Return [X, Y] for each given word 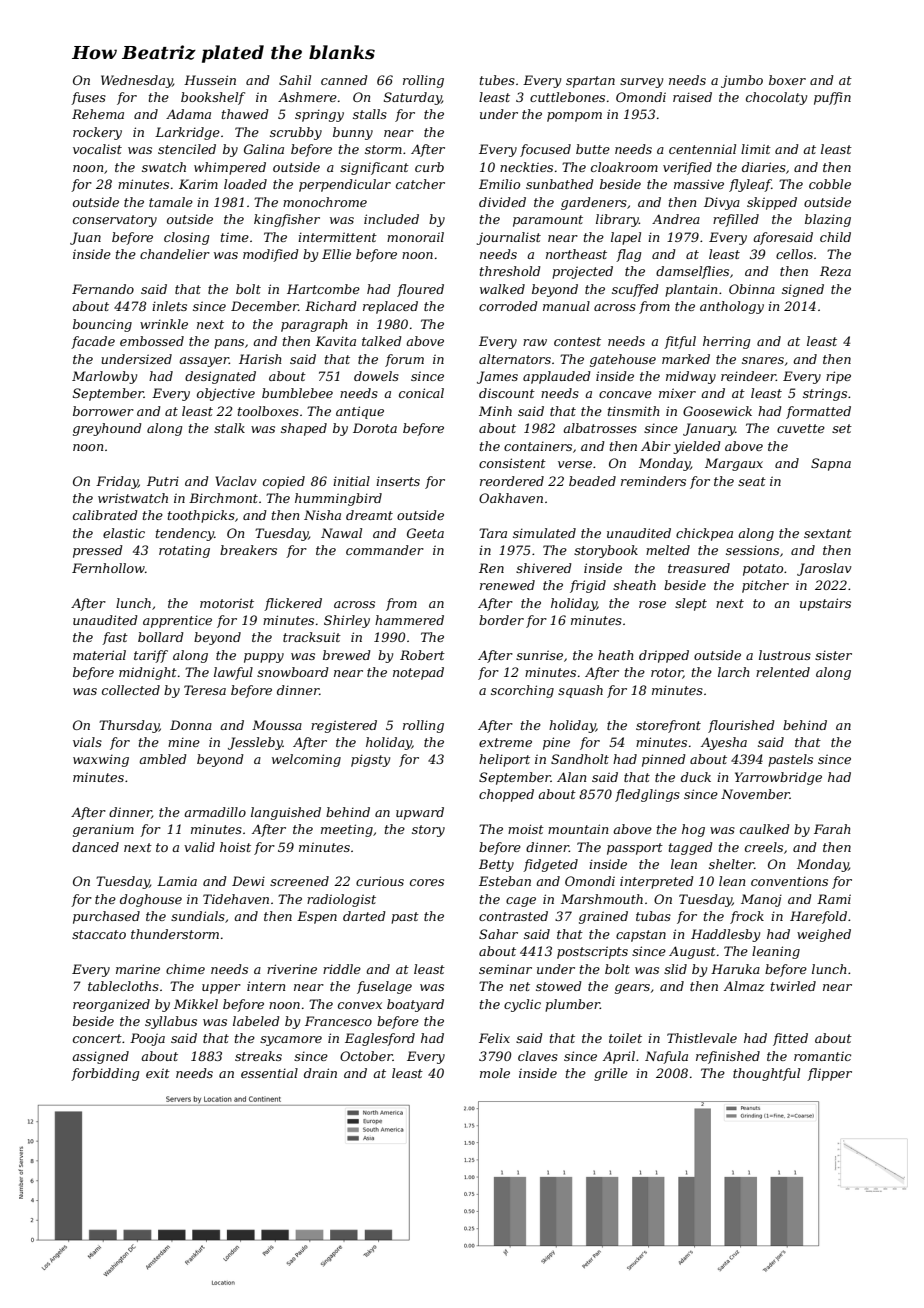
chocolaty [776, 98]
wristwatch [133, 498]
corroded [508, 306]
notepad [418, 673]
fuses [88, 98]
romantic [822, 1056]
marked [686, 359]
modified [271, 255]
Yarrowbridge [778, 778]
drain [320, 1073]
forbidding [105, 1074]
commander [385, 550]
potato [763, 570]
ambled [163, 759]
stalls [370, 114]
